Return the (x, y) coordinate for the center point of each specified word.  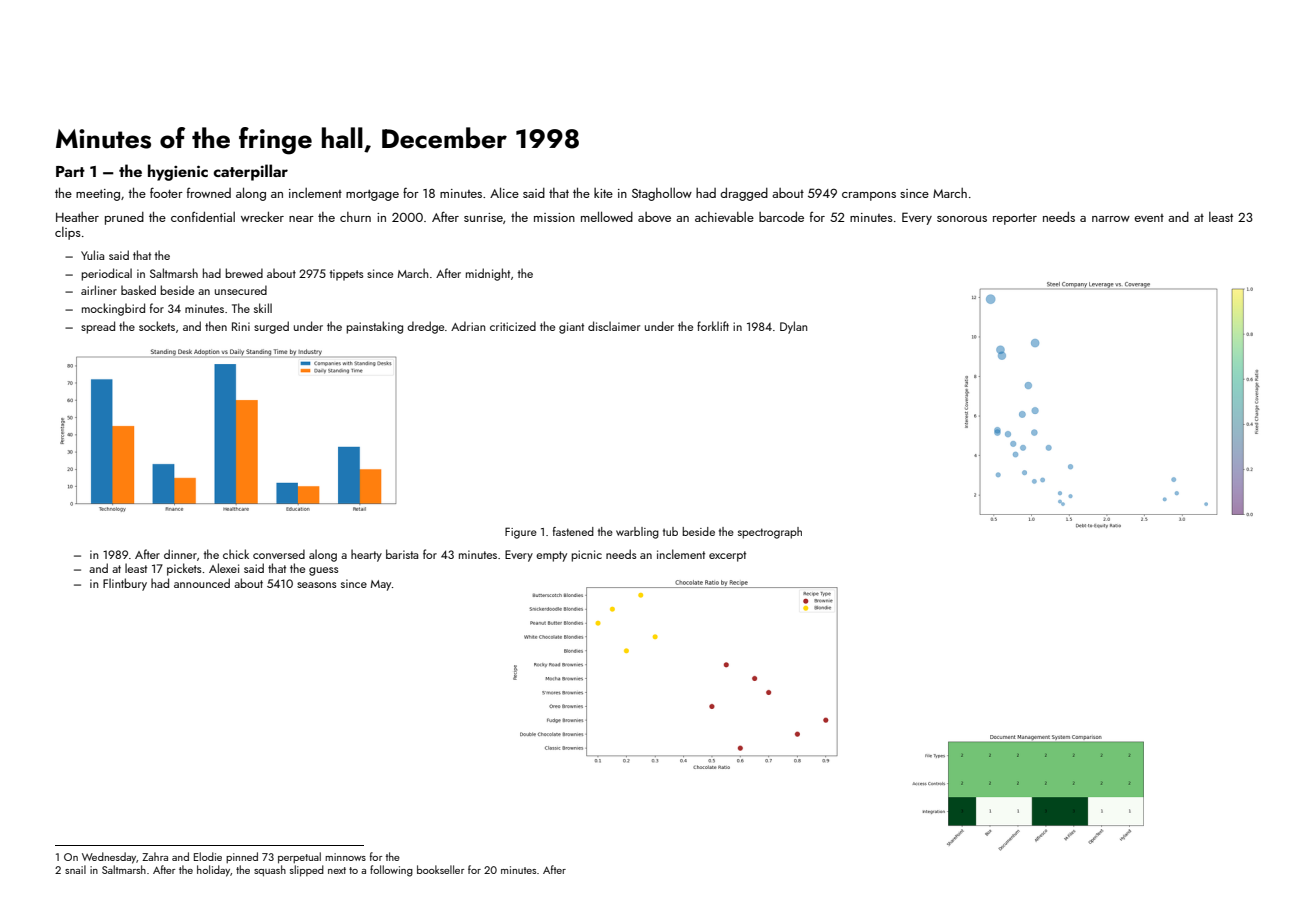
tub (670, 531)
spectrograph (770, 533)
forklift (713, 326)
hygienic (178, 172)
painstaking (374, 327)
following (391, 871)
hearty (366, 555)
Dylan (793, 327)
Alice (504, 192)
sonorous (962, 219)
